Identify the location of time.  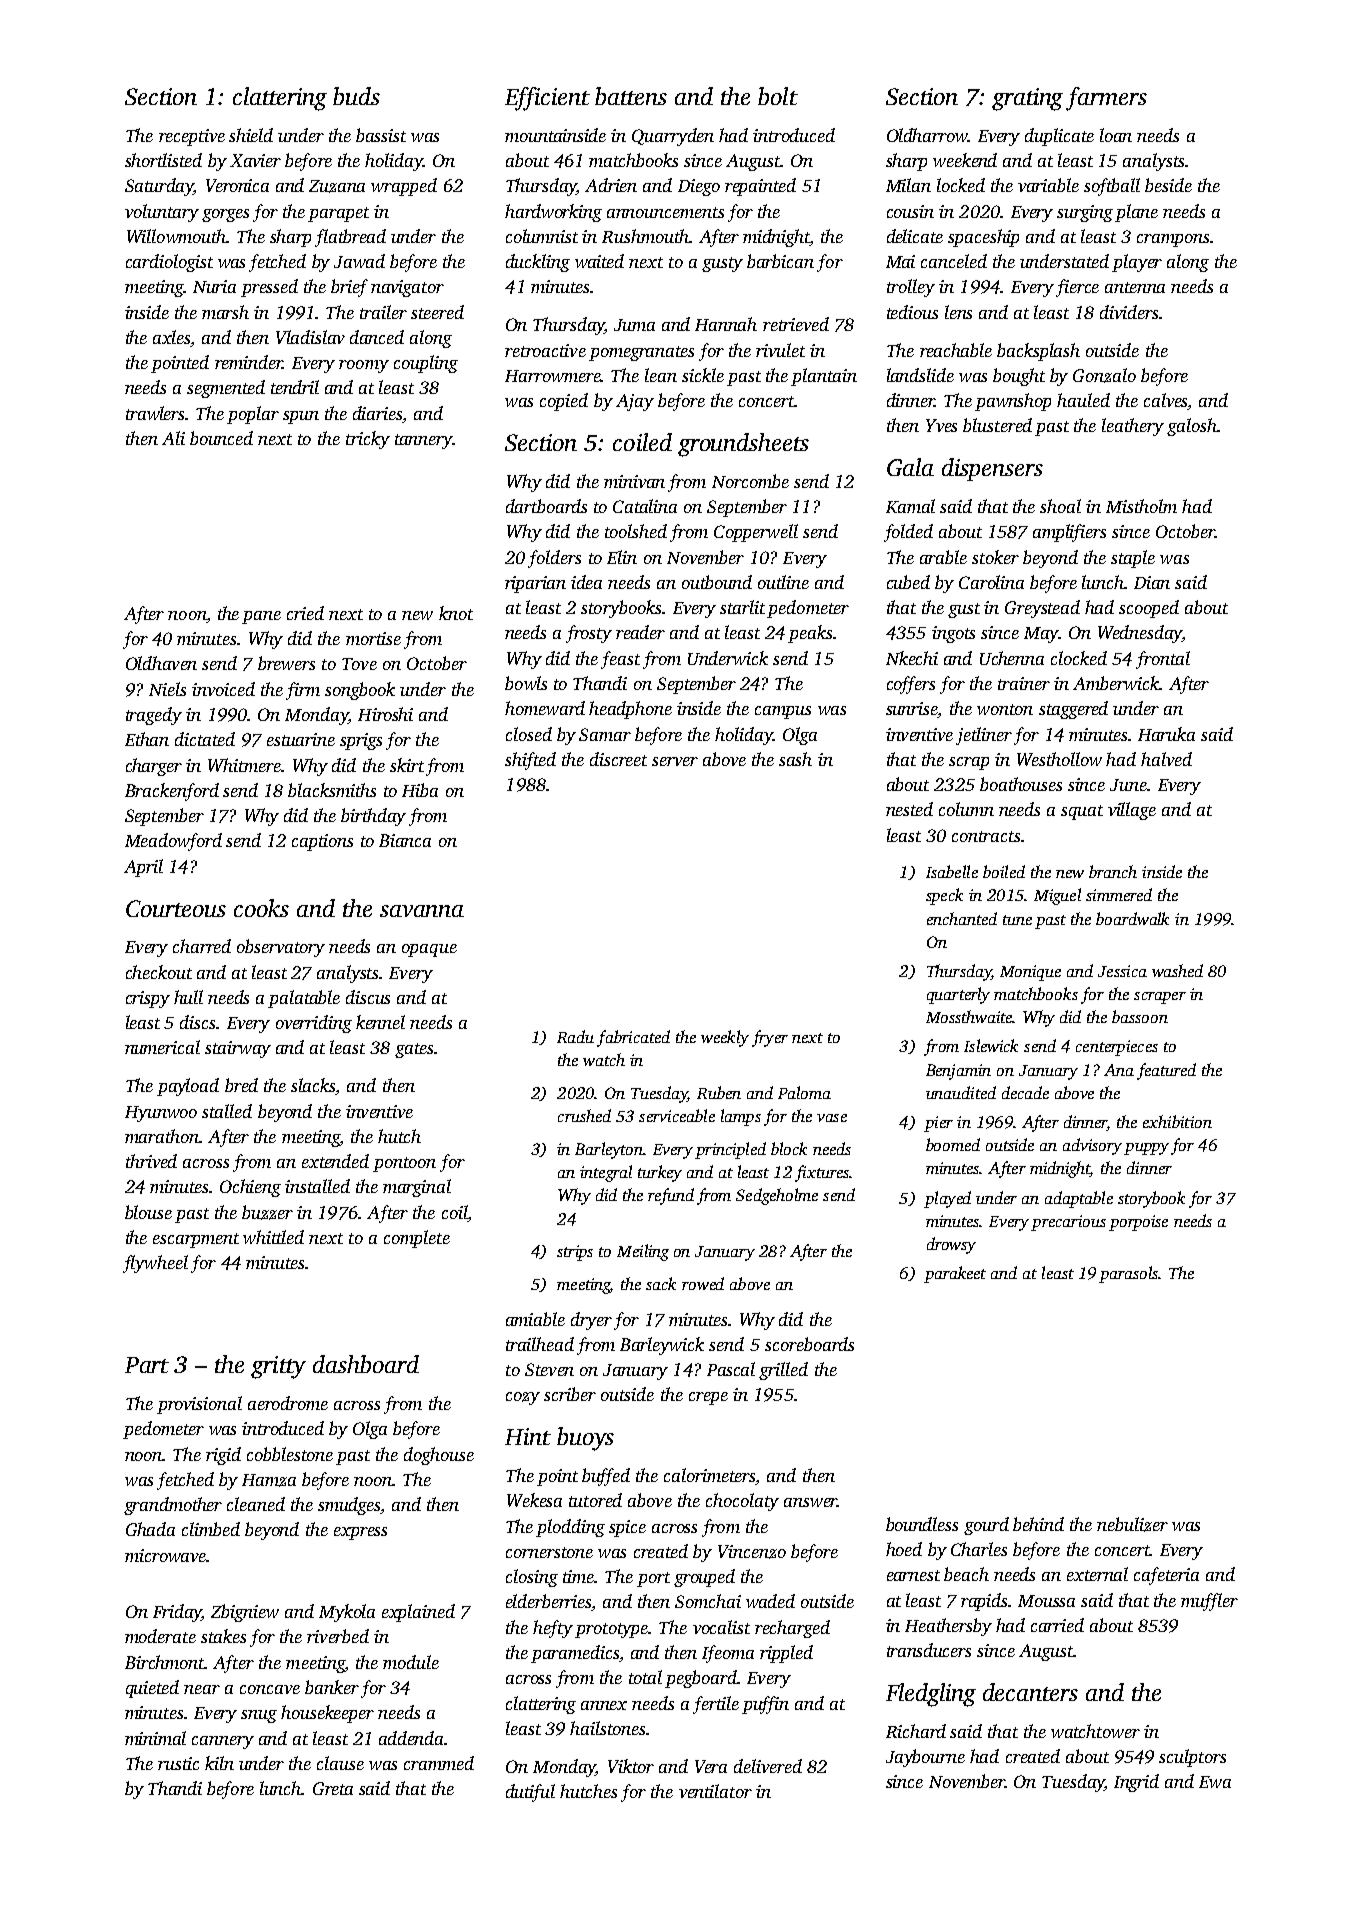
(579, 1576).
